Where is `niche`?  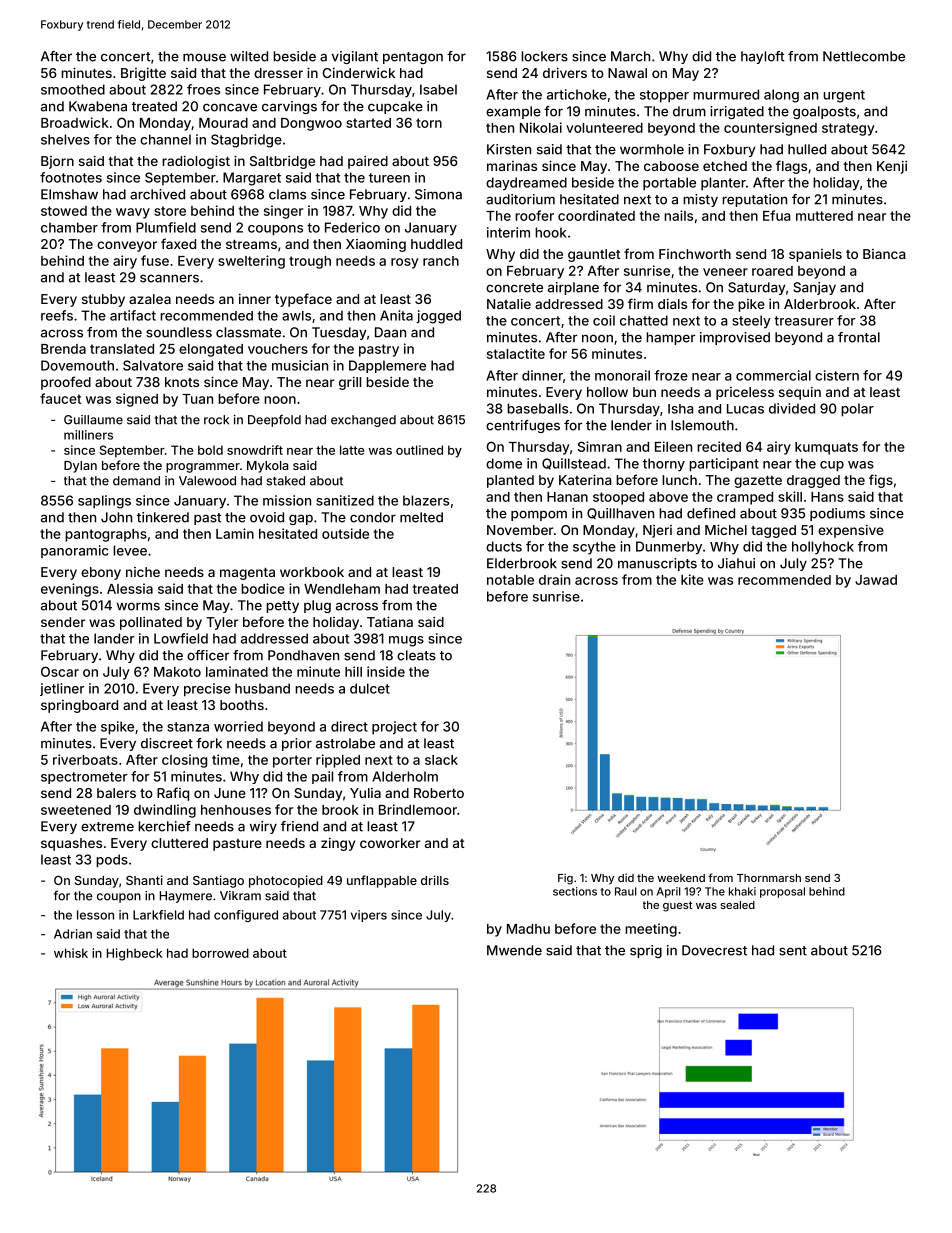 niche is located at coordinates (143, 572).
